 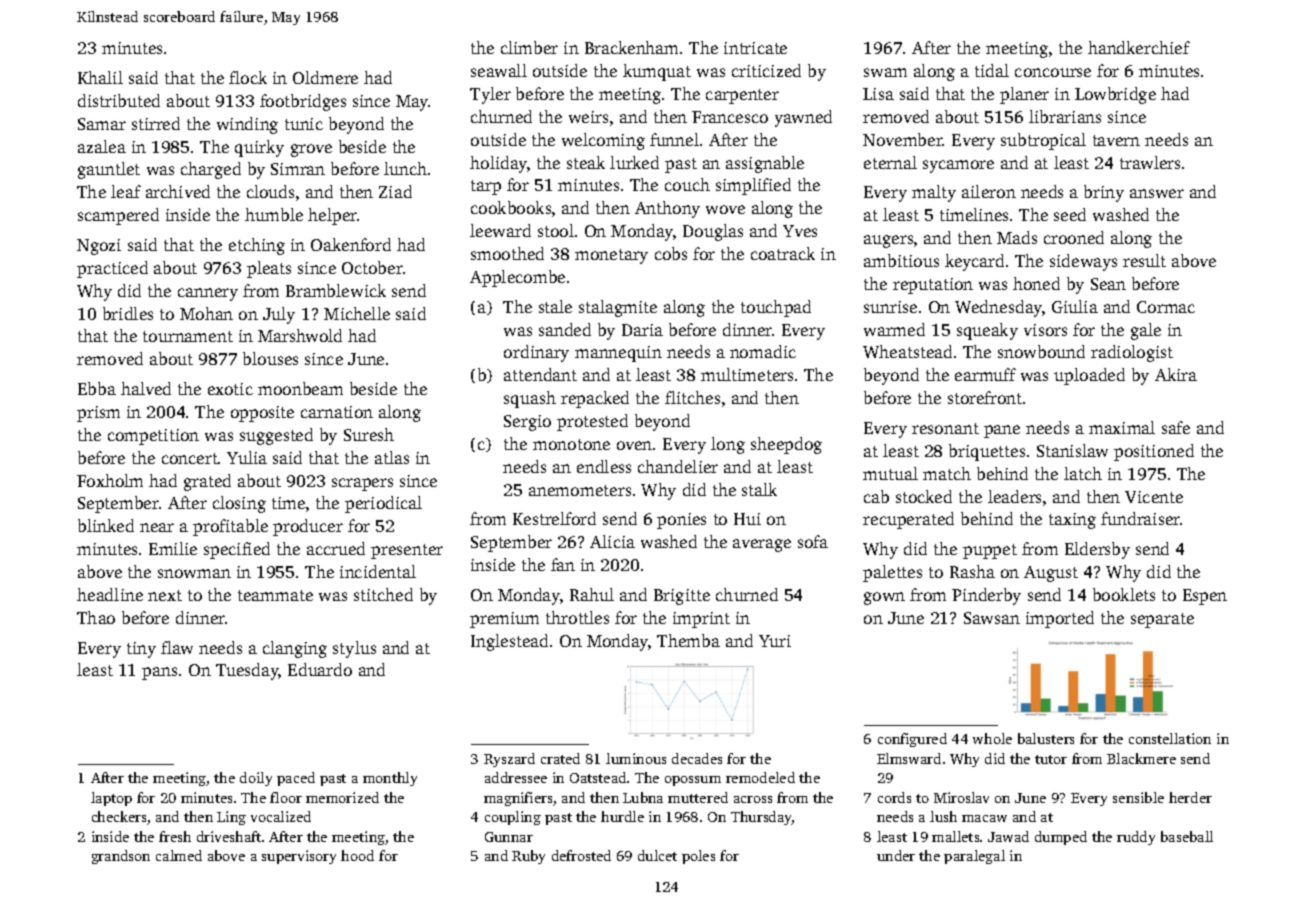 I want to click on oven, so click(x=634, y=445).
